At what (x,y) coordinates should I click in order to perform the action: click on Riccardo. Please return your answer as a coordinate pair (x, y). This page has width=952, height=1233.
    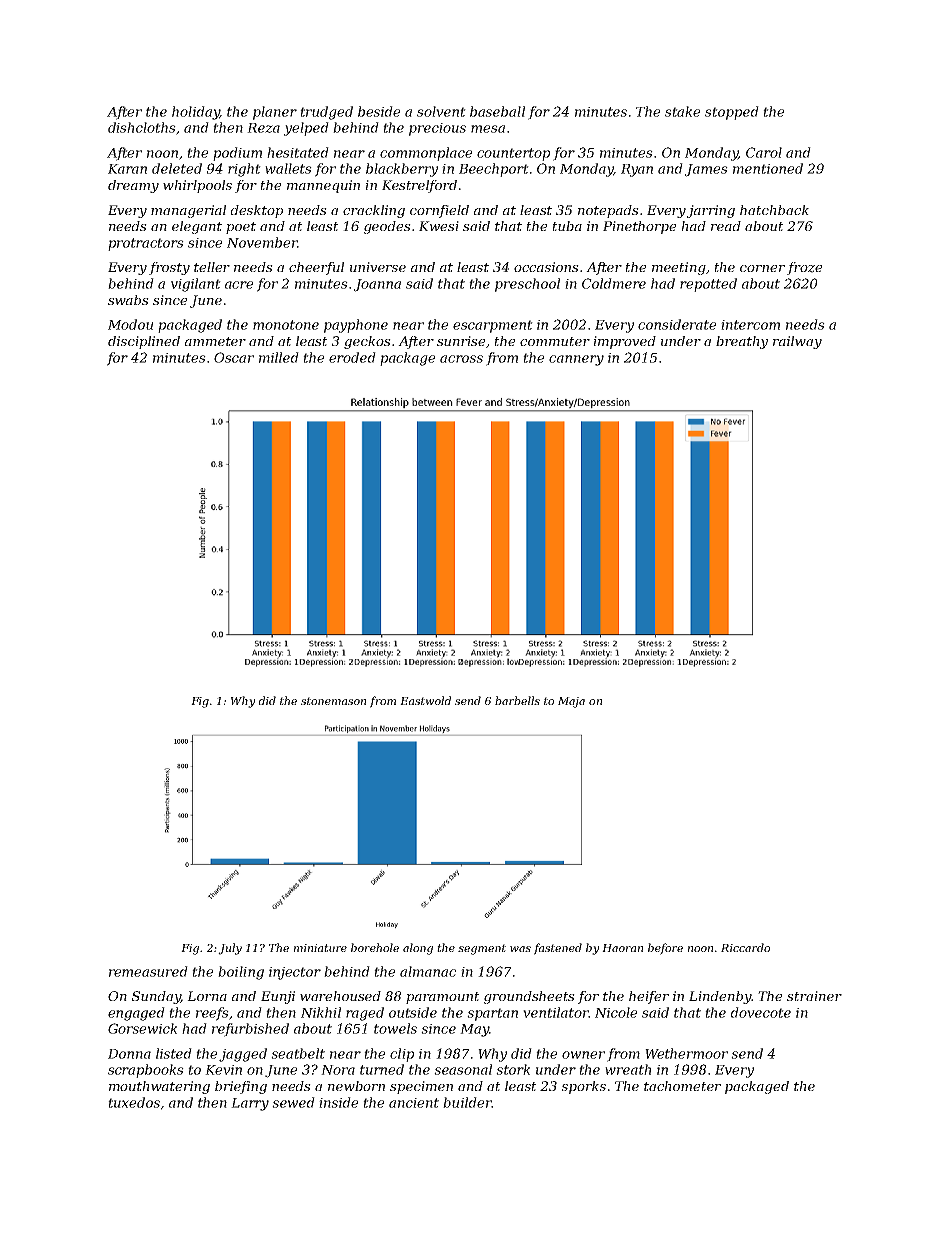
    Looking at the image, I should click on (745, 947).
